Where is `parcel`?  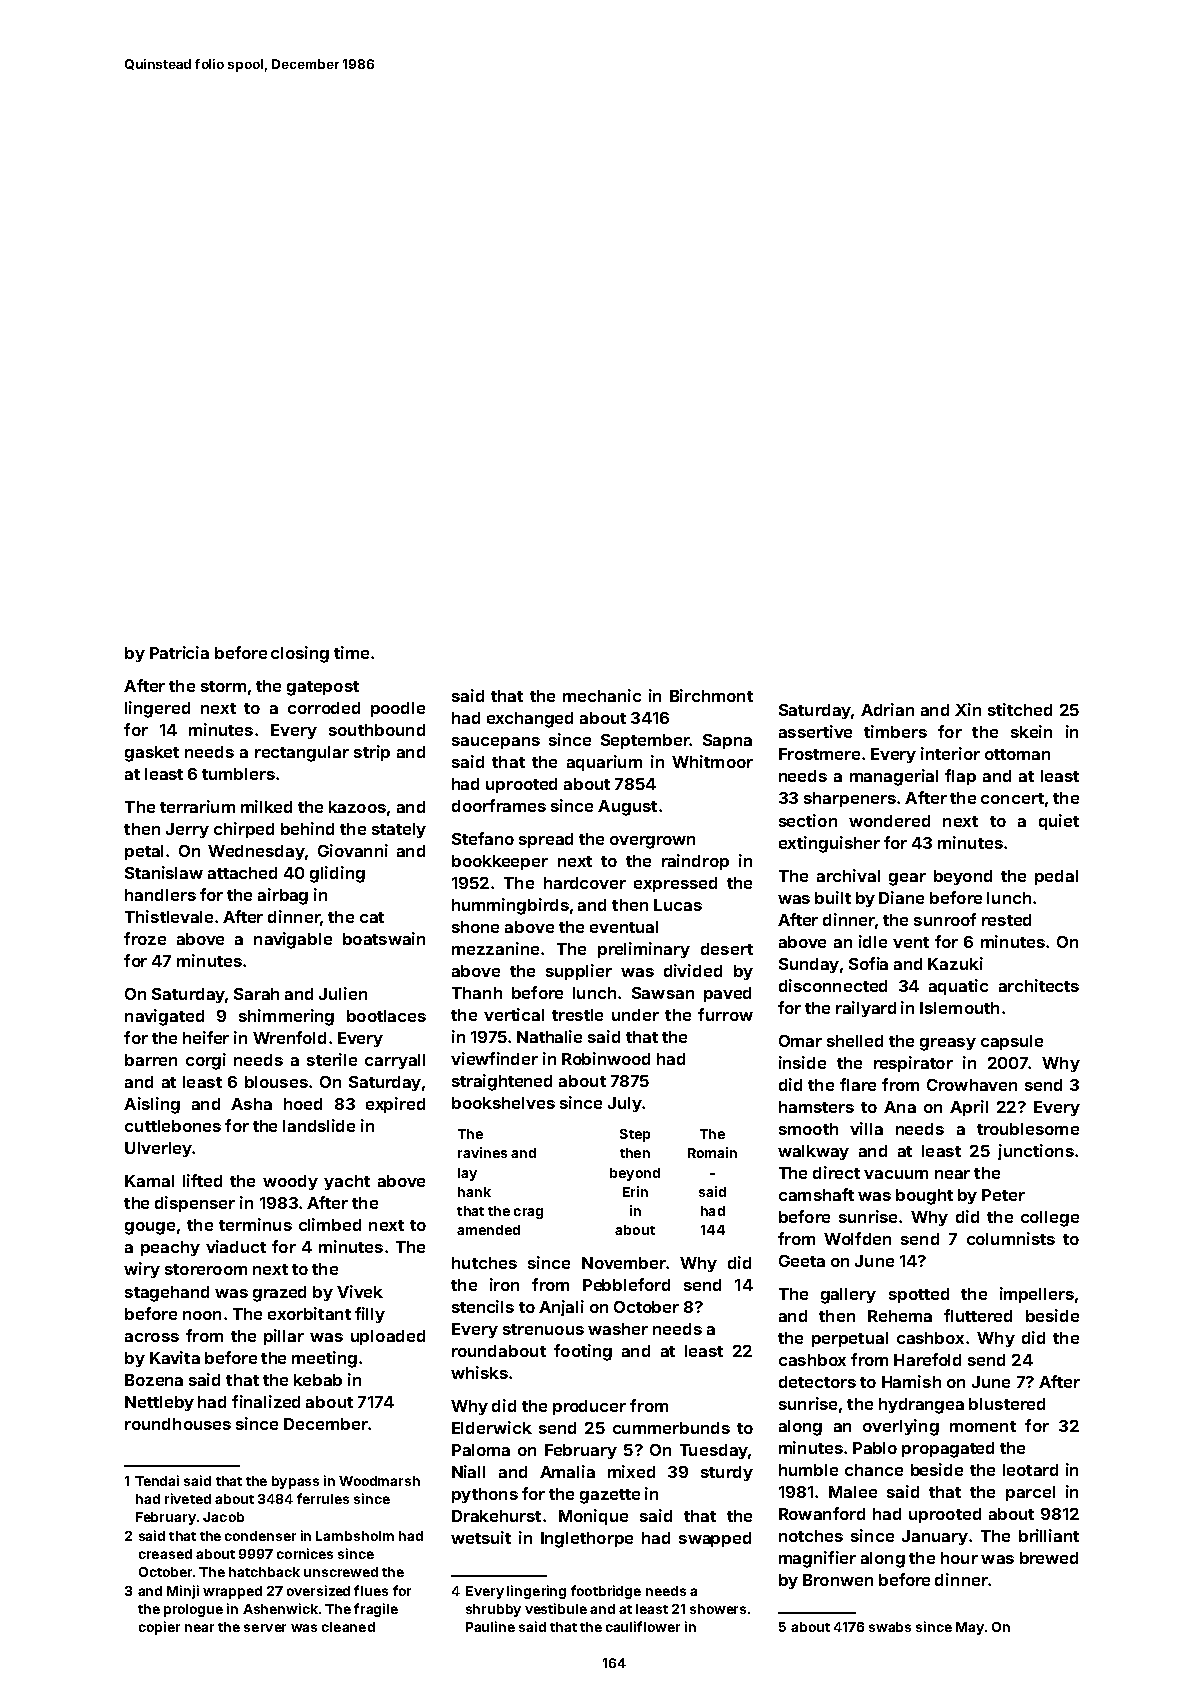 parcel is located at coordinates (1030, 1493).
